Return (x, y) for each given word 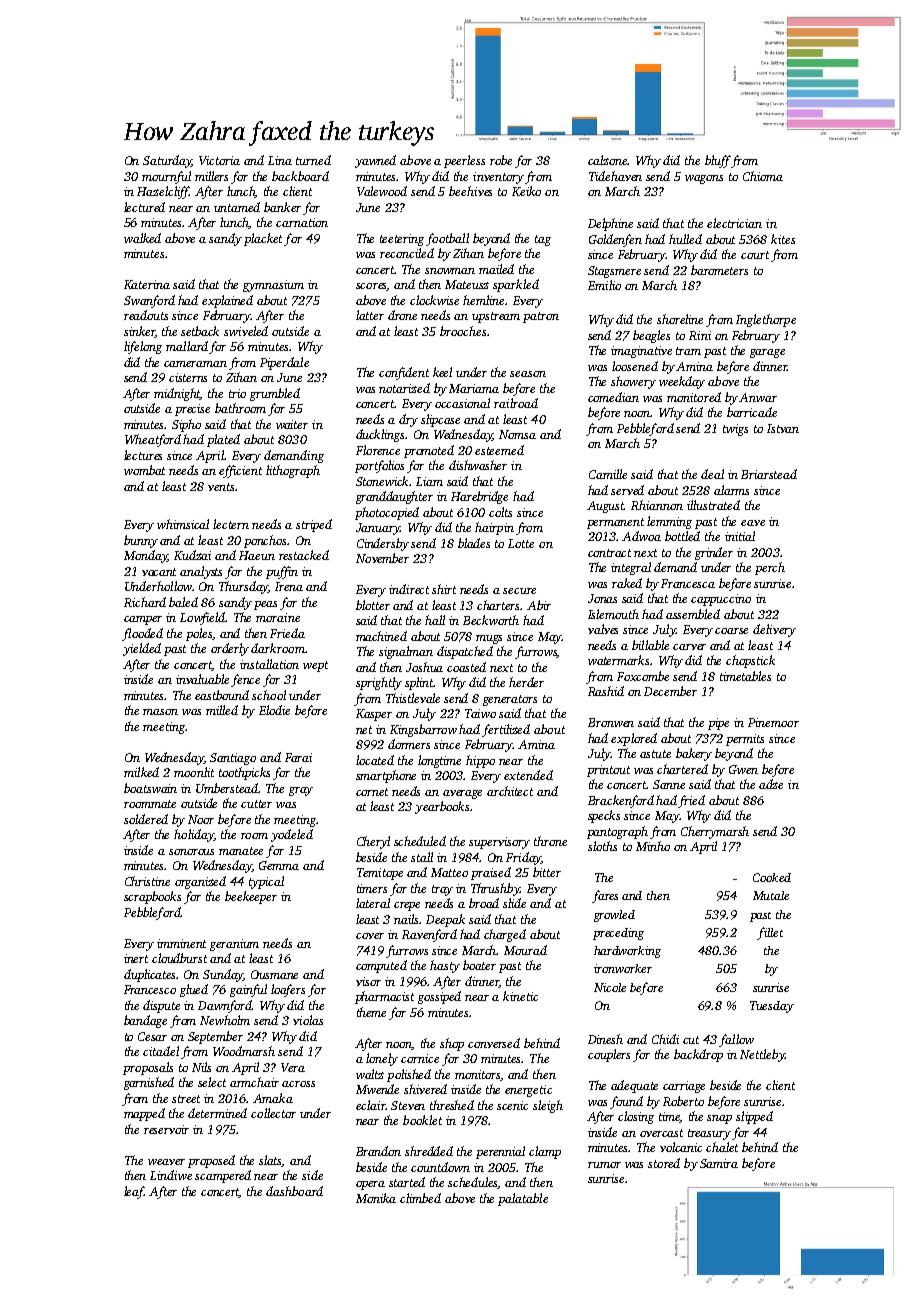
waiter (292, 424)
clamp (545, 1152)
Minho (653, 846)
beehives (470, 191)
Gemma (279, 865)
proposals (148, 1068)
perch (770, 568)
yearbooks (442, 807)
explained (227, 301)
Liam (429, 481)
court (755, 255)
